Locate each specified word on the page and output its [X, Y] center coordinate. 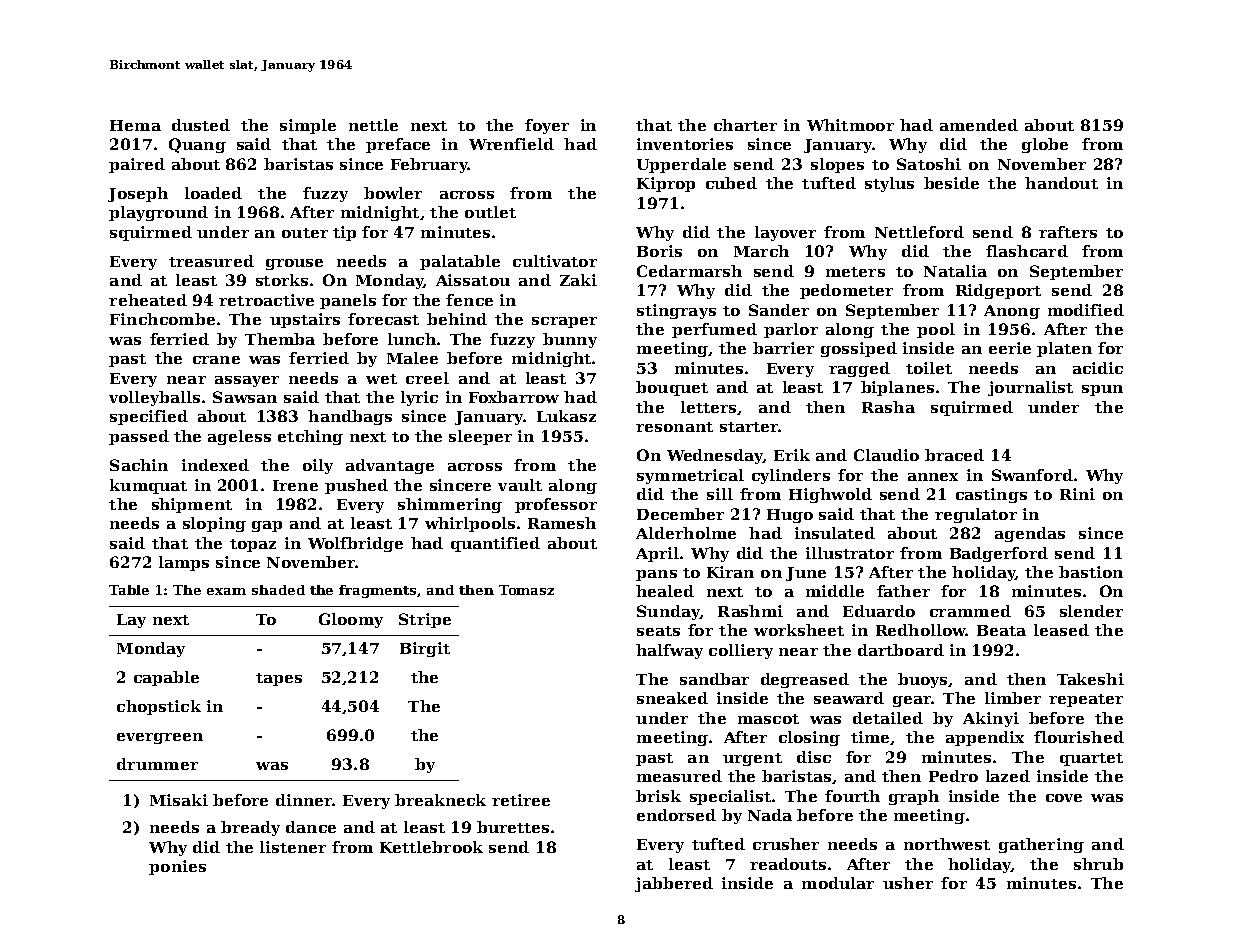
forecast [383, 319]
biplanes [897, 388]
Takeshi [1090, 679]
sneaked [672, 698]
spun [1102, 390]
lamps [184, 563]
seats [658, 631]
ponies [177, 867]
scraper [564, 322]
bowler [393, 193]
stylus [889, 184]
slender [1091, 611]
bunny [570, 340]
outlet [490, 212]
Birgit [425, 649]
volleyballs [154, 398]
